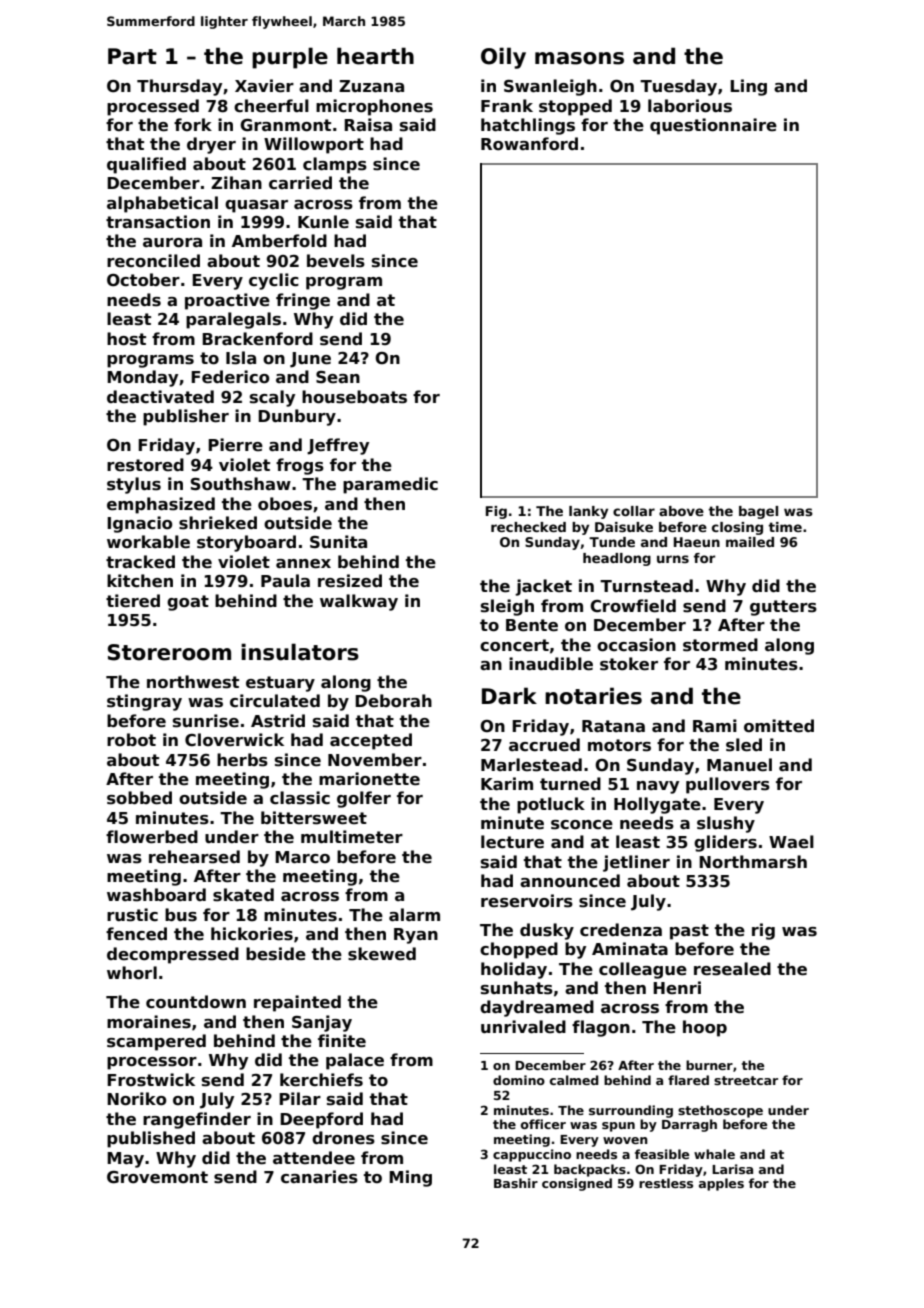 The width and height of the screenshot is (924, 1308). I want to click on Oily, so click(503, 58).
